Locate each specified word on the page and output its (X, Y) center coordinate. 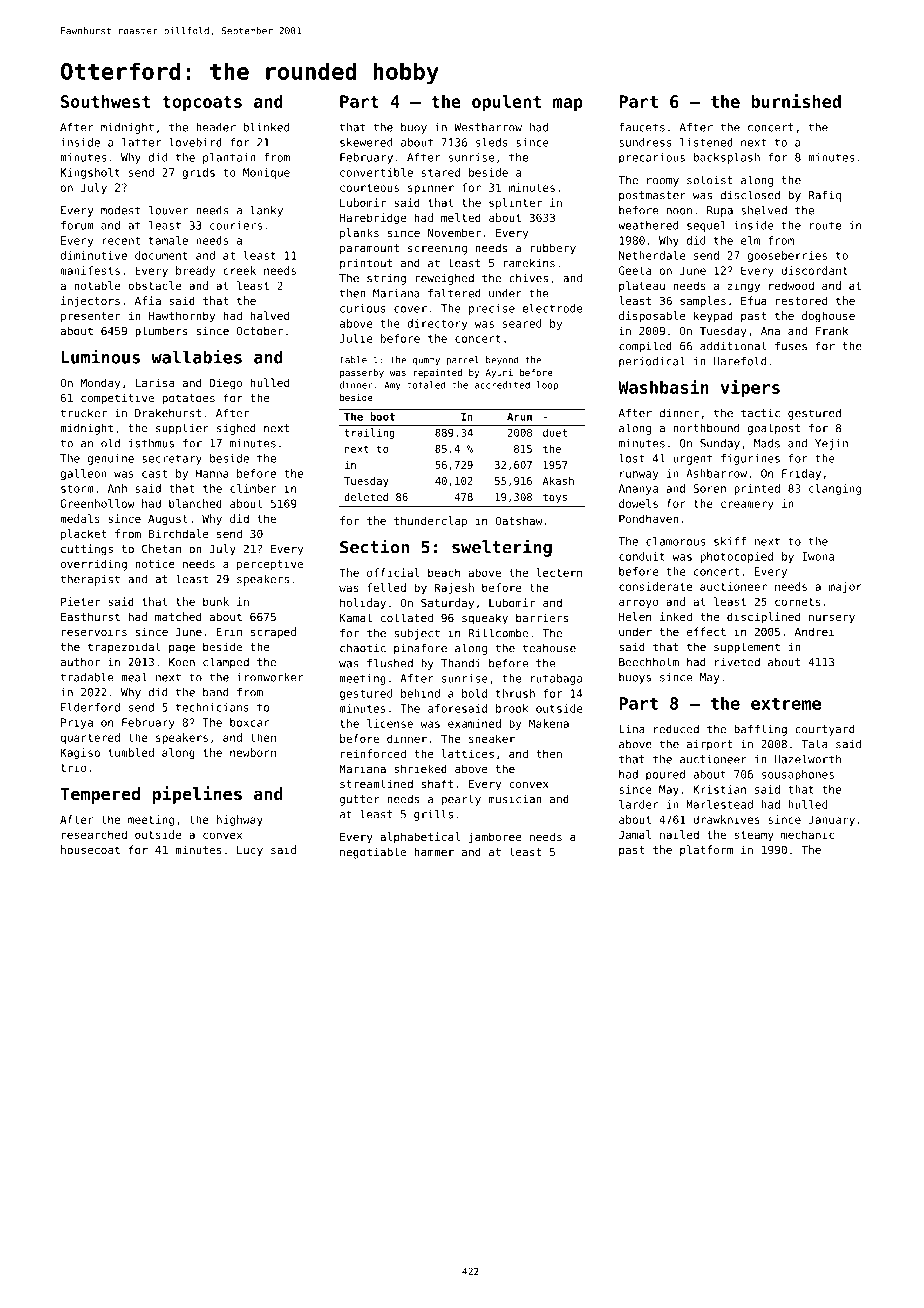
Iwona (818, 556)
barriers (542, 618)
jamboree (495, 838)
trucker (84, 413)
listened (706, 142)
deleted (366, 497)
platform (706, 850)
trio (74, 767)
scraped (273, 633)
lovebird (195, 142)
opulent (506, 103)
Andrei (815, 631)
